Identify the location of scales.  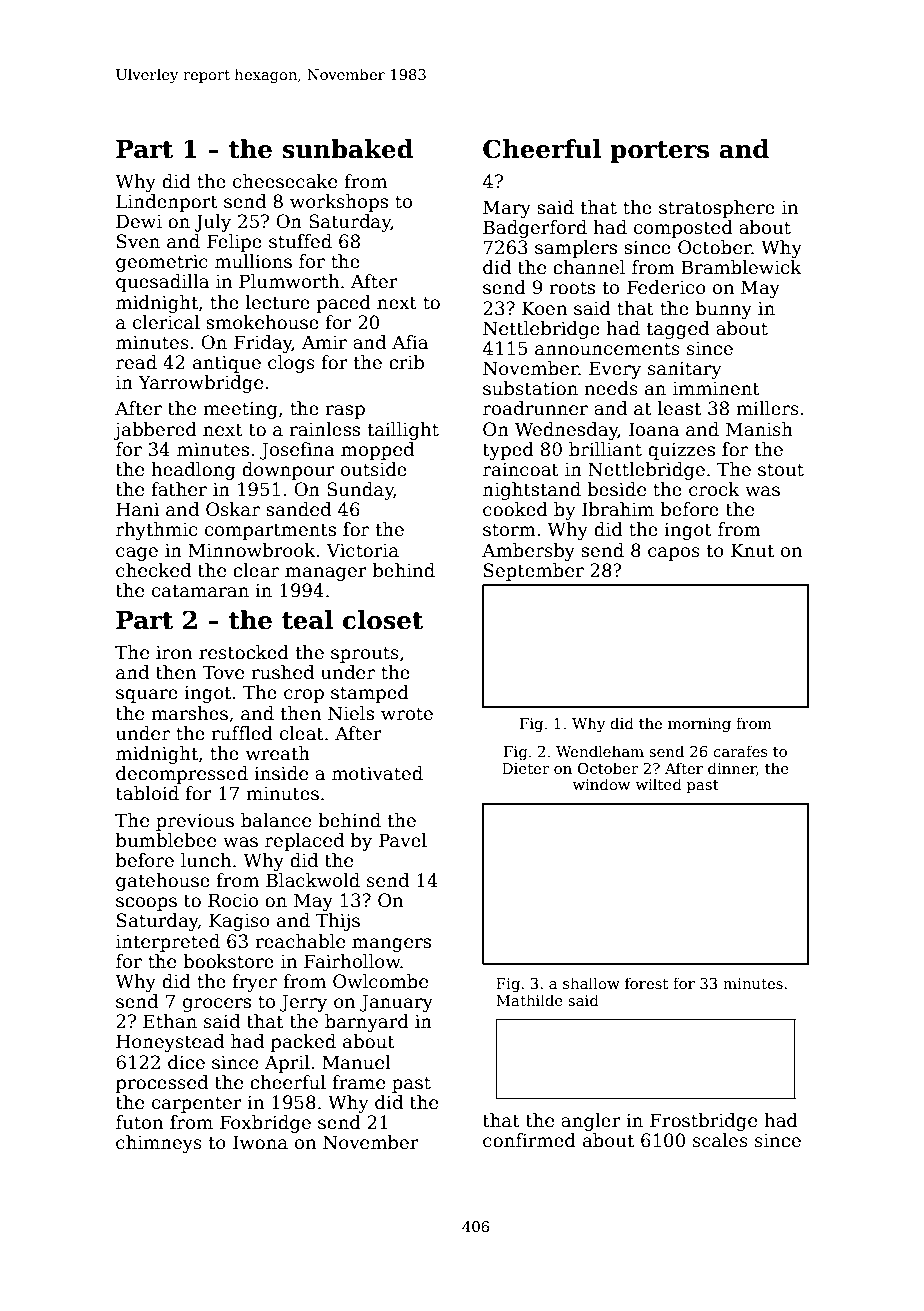
(720, 1140).
